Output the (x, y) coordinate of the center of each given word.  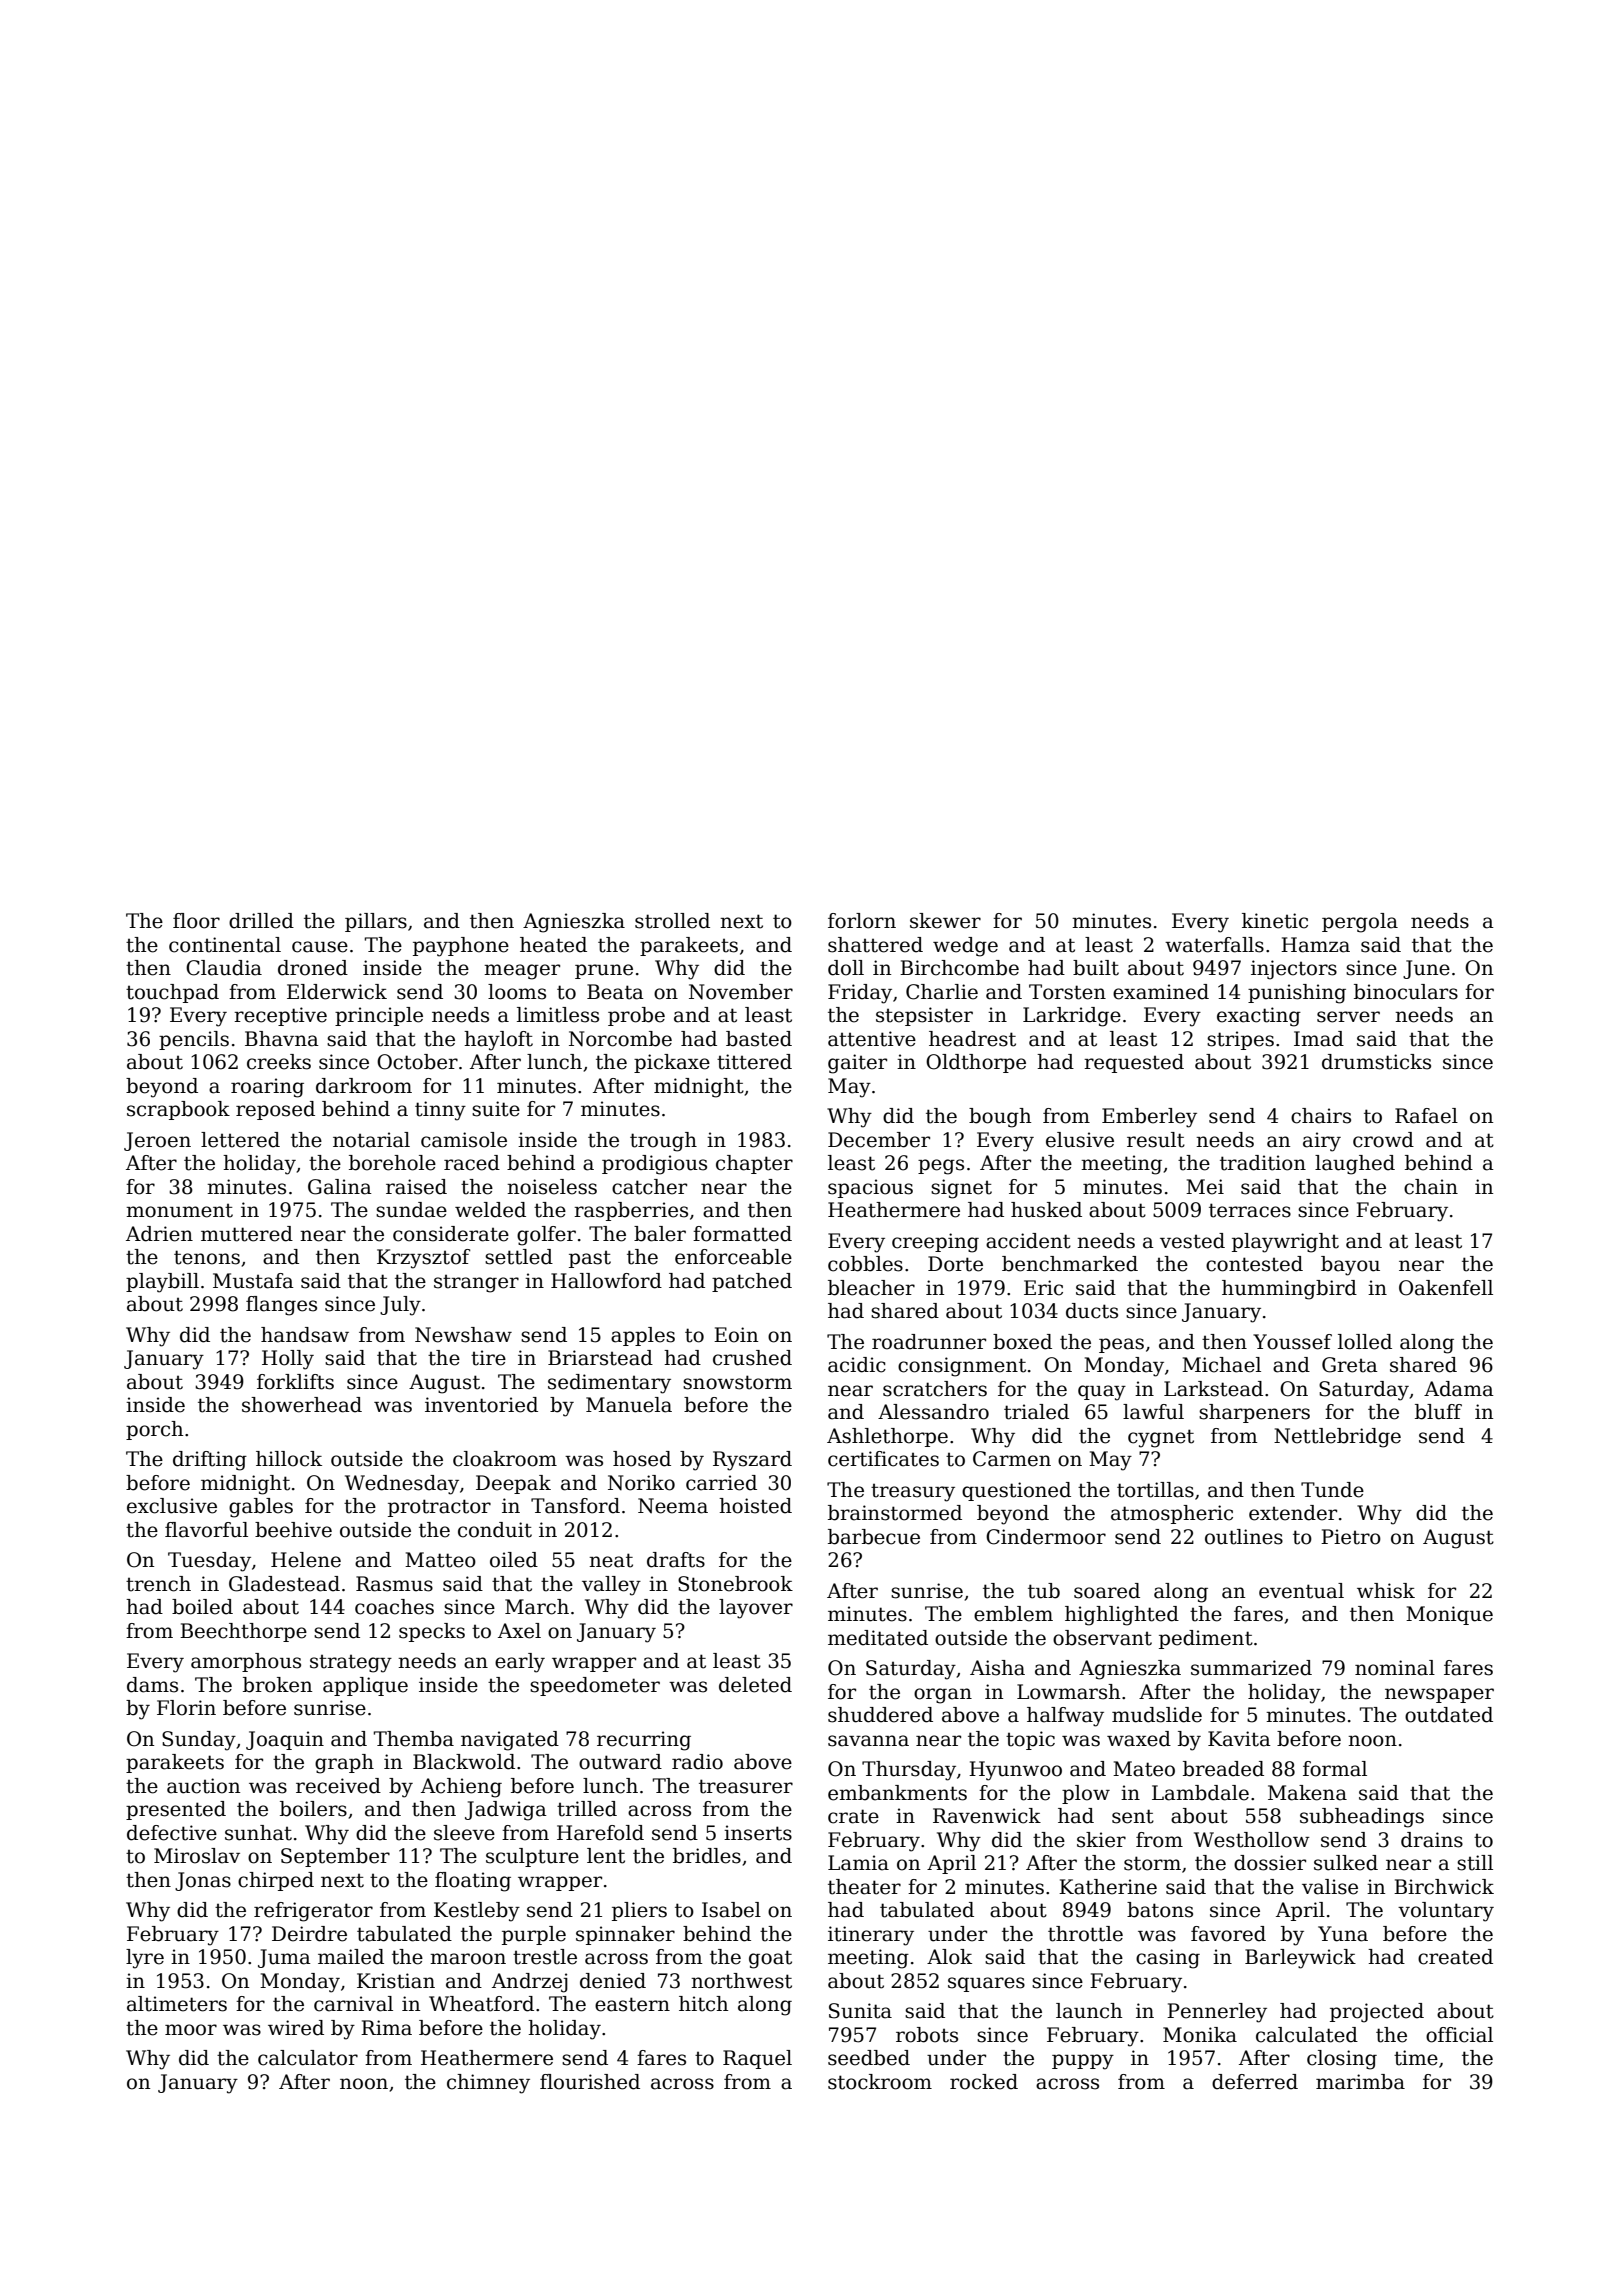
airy (1322, 1142)
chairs (1321, 1116)
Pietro (1351, 1537)
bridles (707, 1856)
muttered (247, 1234)
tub (1044, 1591)
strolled (672, 921)
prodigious (654, 1165)
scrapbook (178, 1110)
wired (296, 2028)
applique (365, 1686)
